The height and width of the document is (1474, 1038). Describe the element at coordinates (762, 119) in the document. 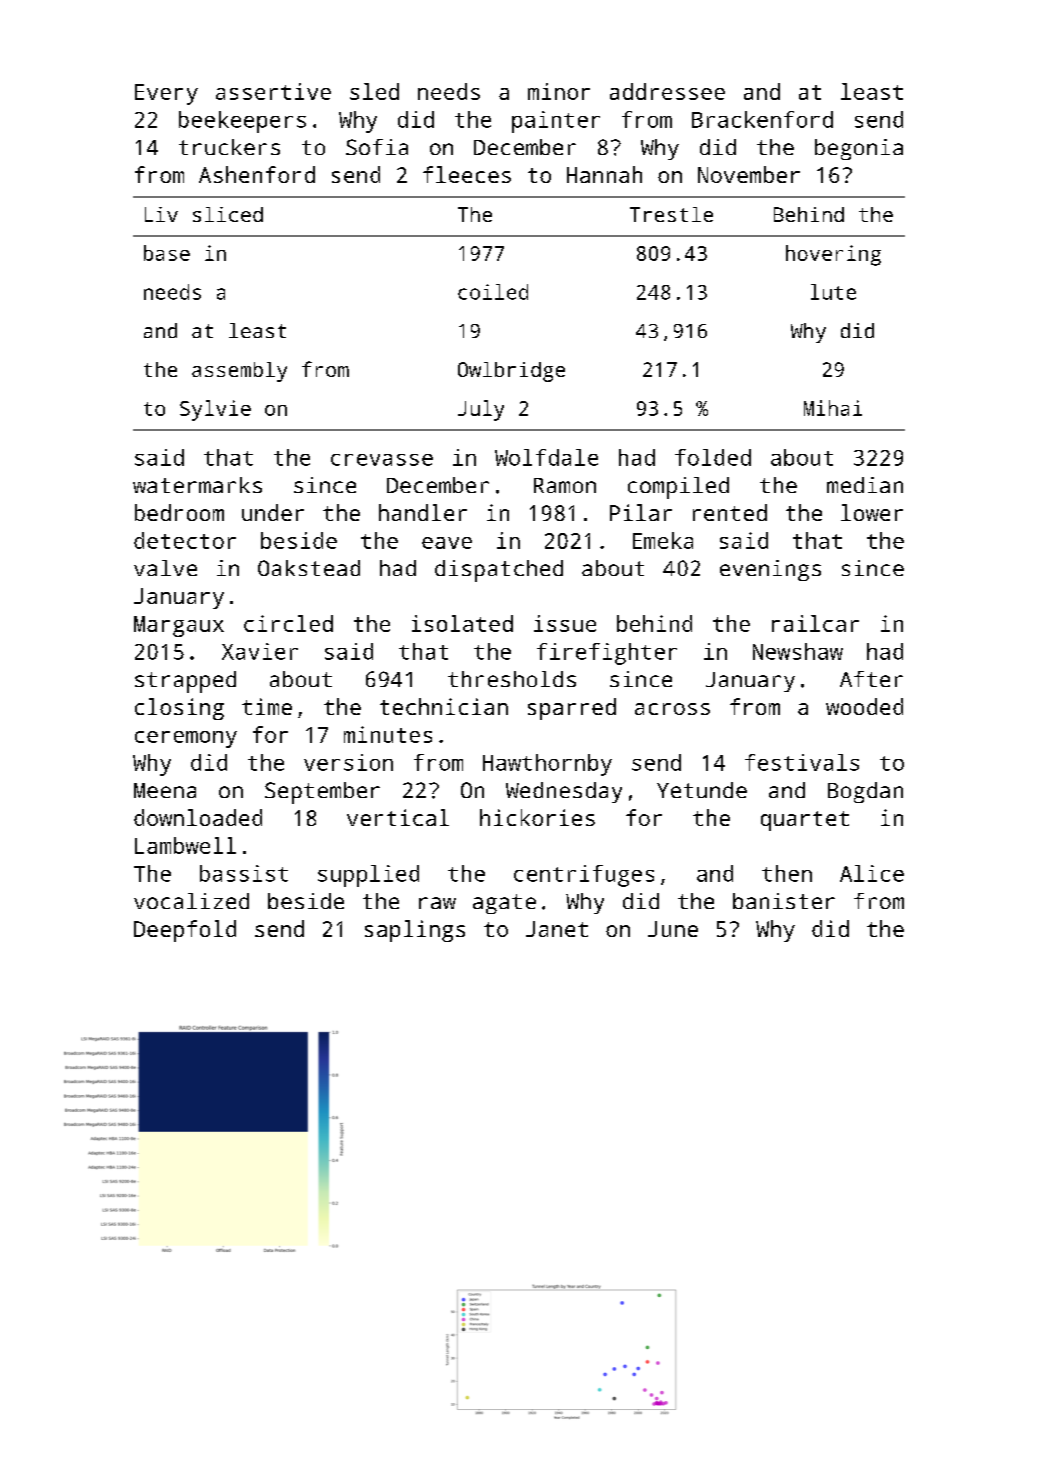

I see `Brackenford` at that location.
